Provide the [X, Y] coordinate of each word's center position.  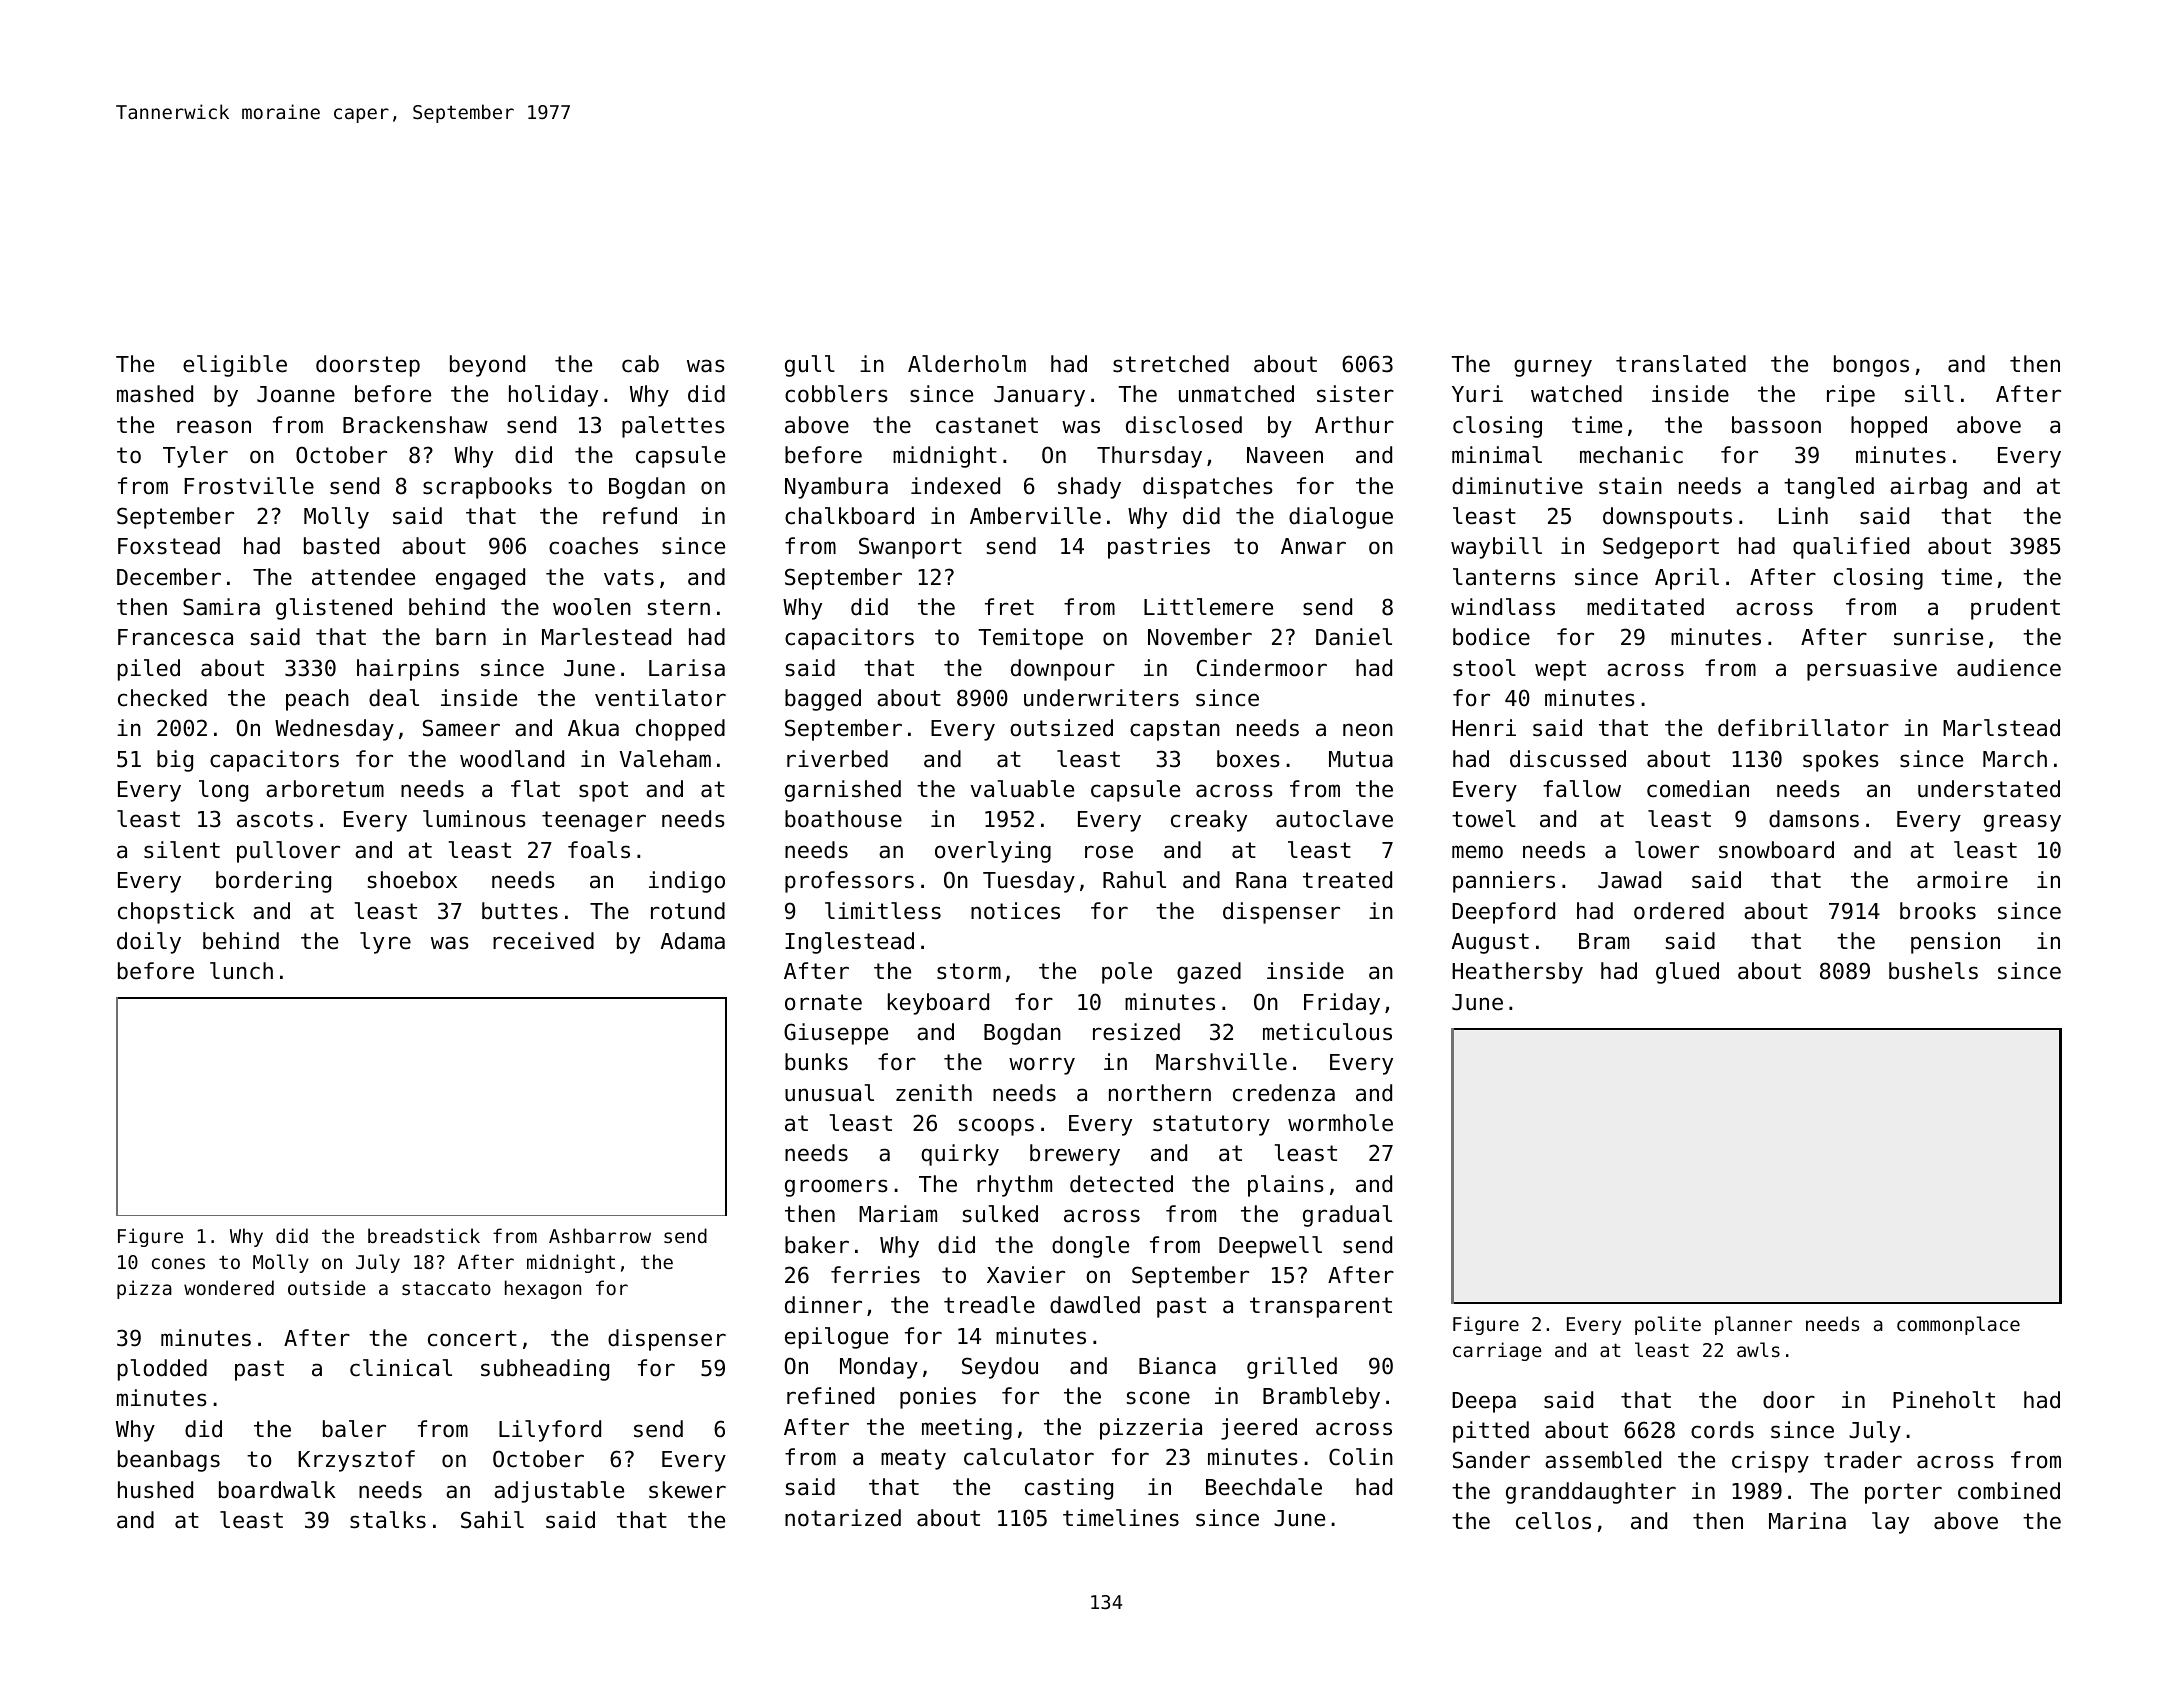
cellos [1553, 1521]
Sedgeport [1661, 548]
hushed [155, 1490]
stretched [1171, 364]
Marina [1807, 1521]
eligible [235, 366]
